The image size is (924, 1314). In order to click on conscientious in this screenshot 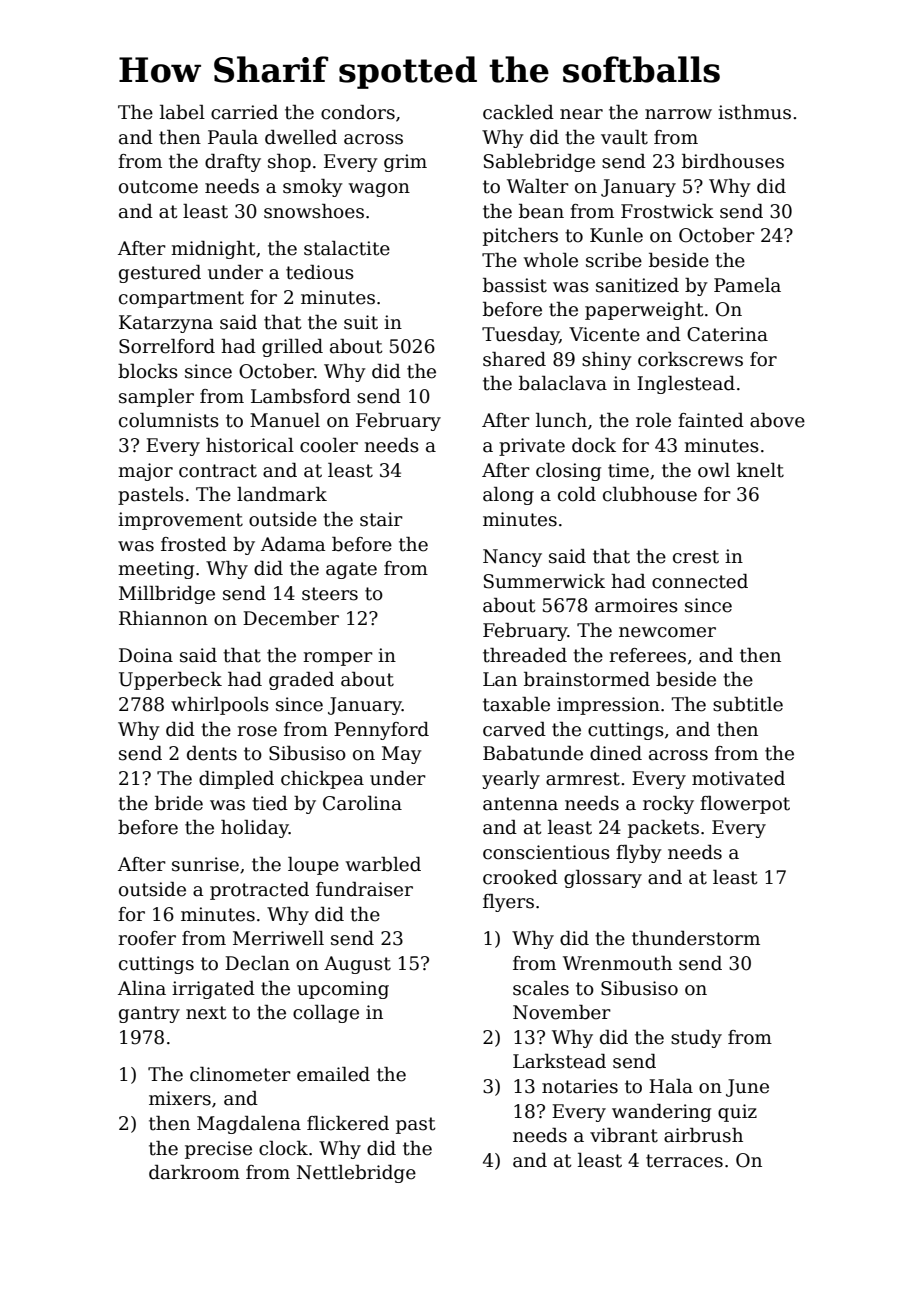, I will do `click(546, 852)`.
